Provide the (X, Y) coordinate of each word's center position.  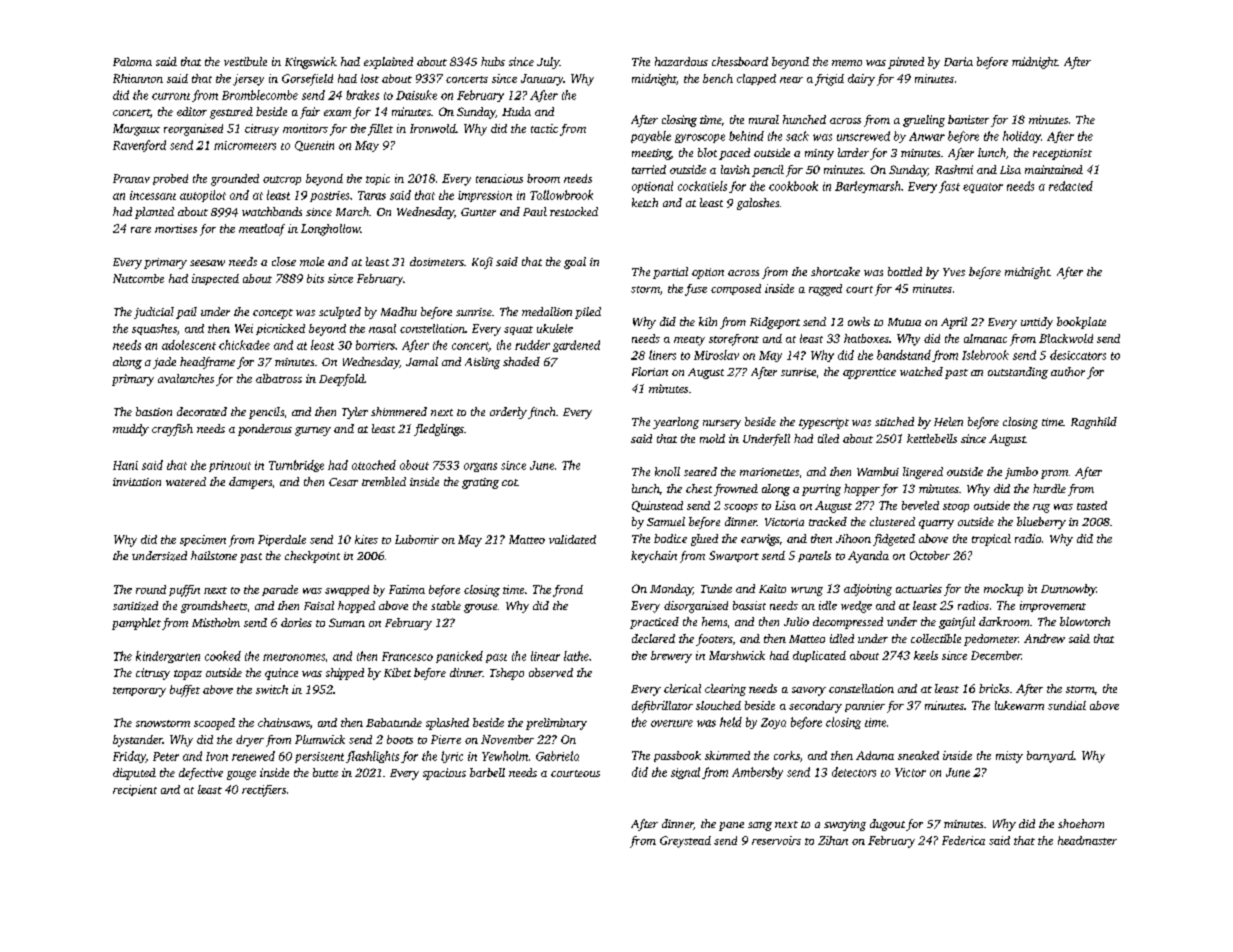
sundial (1067, 705)
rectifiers (264, 791)
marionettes (769, 472)
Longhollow (330, 230)
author (1068, 371)
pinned (906, 63)
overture (672, 723)
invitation (137, 482)
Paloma (132, 61)
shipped (345, 674)
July (548, 63)
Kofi (482, 263)
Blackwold (1066, 338)
